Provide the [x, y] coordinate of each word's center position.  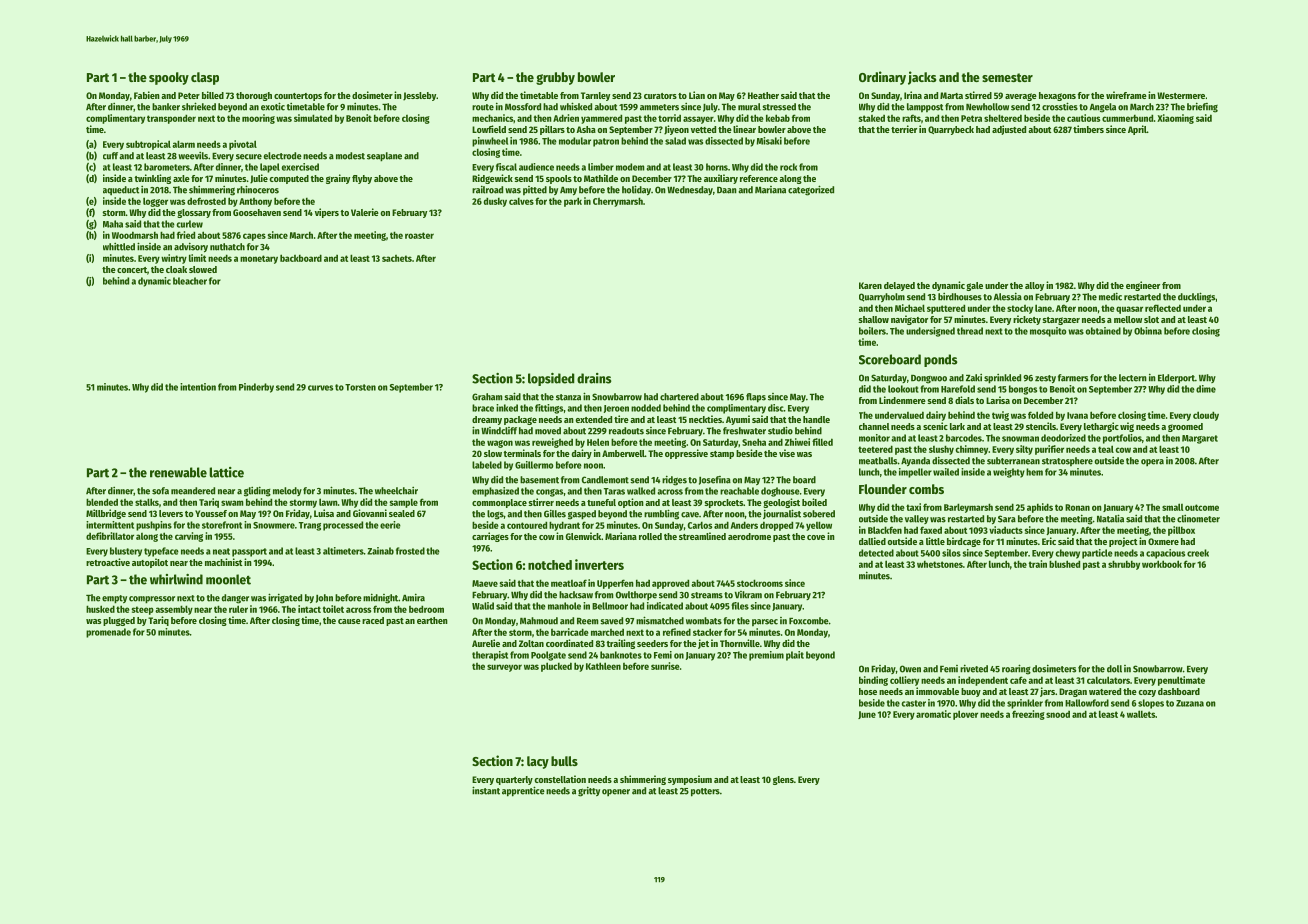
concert [132, 270]
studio [780, 430]
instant [486, 790]
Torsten [360, 387]
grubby [555, 78]
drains [594, 378]
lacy [538, 762]
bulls [564, 761]
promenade [108, 633]
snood [1058, 714]
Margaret [1200, 439]
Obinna [1148, 331]
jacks [922, 78]
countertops [298, 97]
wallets [1141, 714]
